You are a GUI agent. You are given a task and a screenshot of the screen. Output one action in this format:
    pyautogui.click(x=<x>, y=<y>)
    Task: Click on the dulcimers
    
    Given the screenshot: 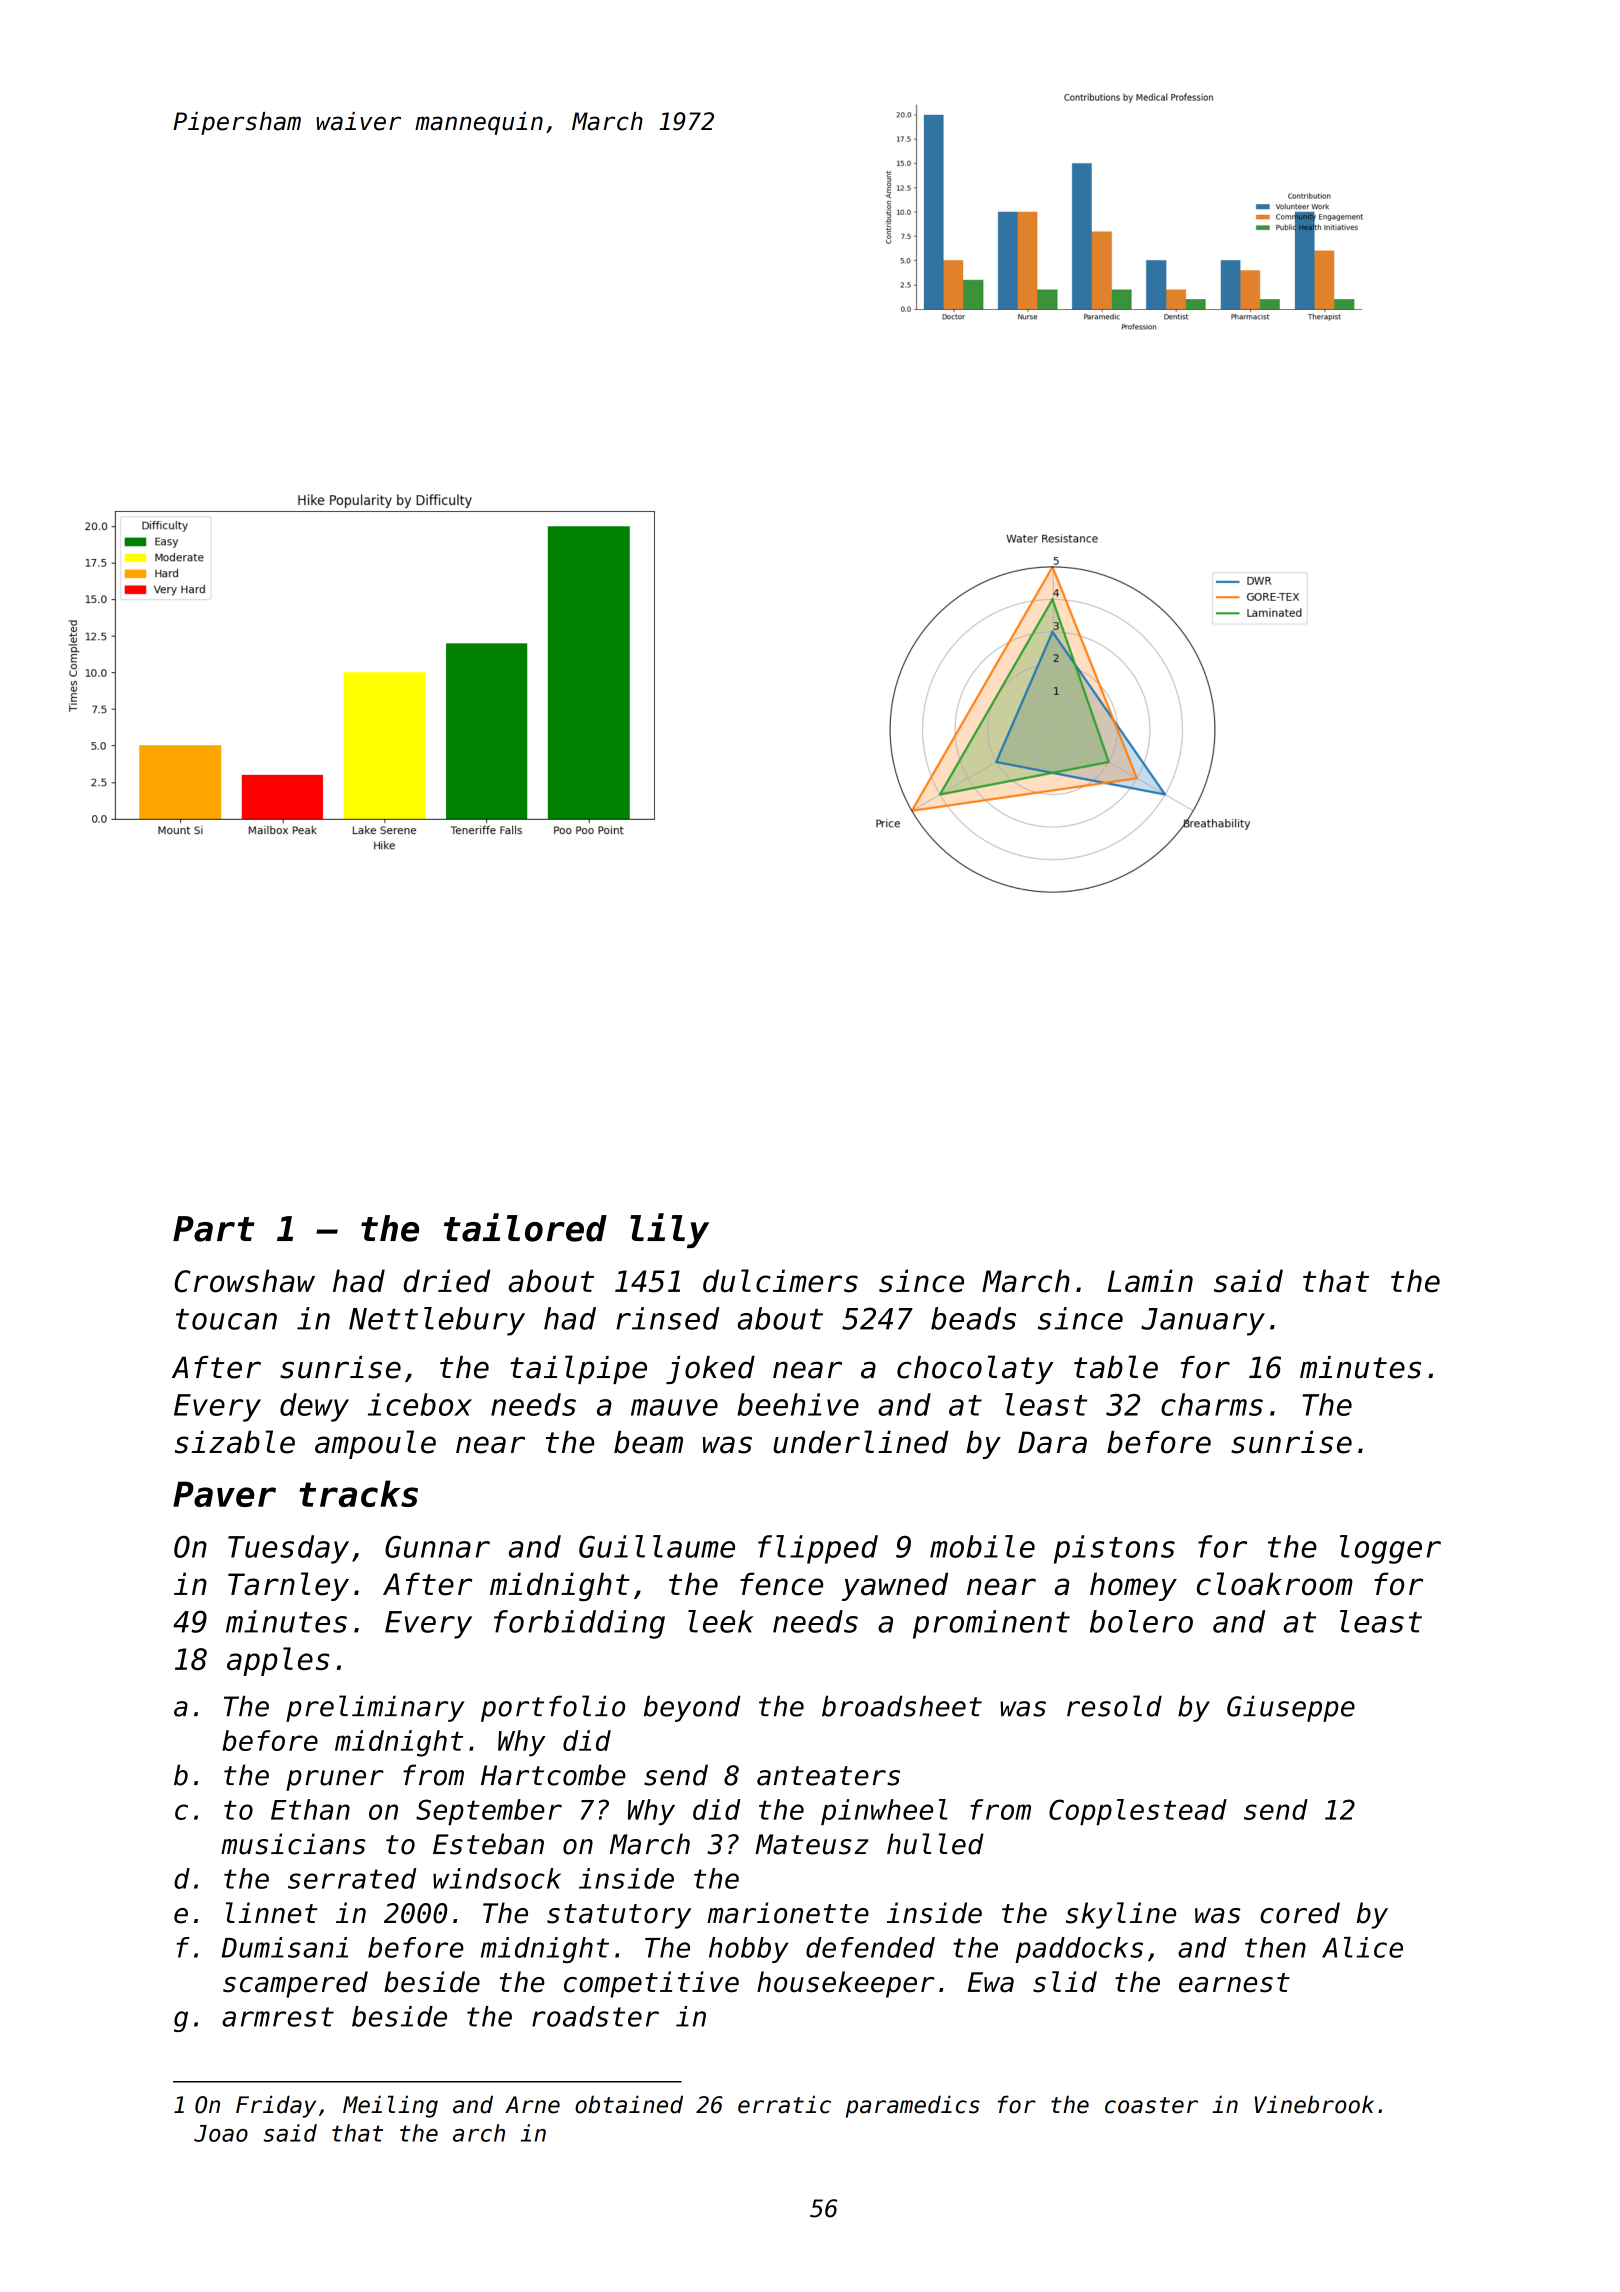 What is the action you would take?
    pyautogui.click(x=780, y=1281)
